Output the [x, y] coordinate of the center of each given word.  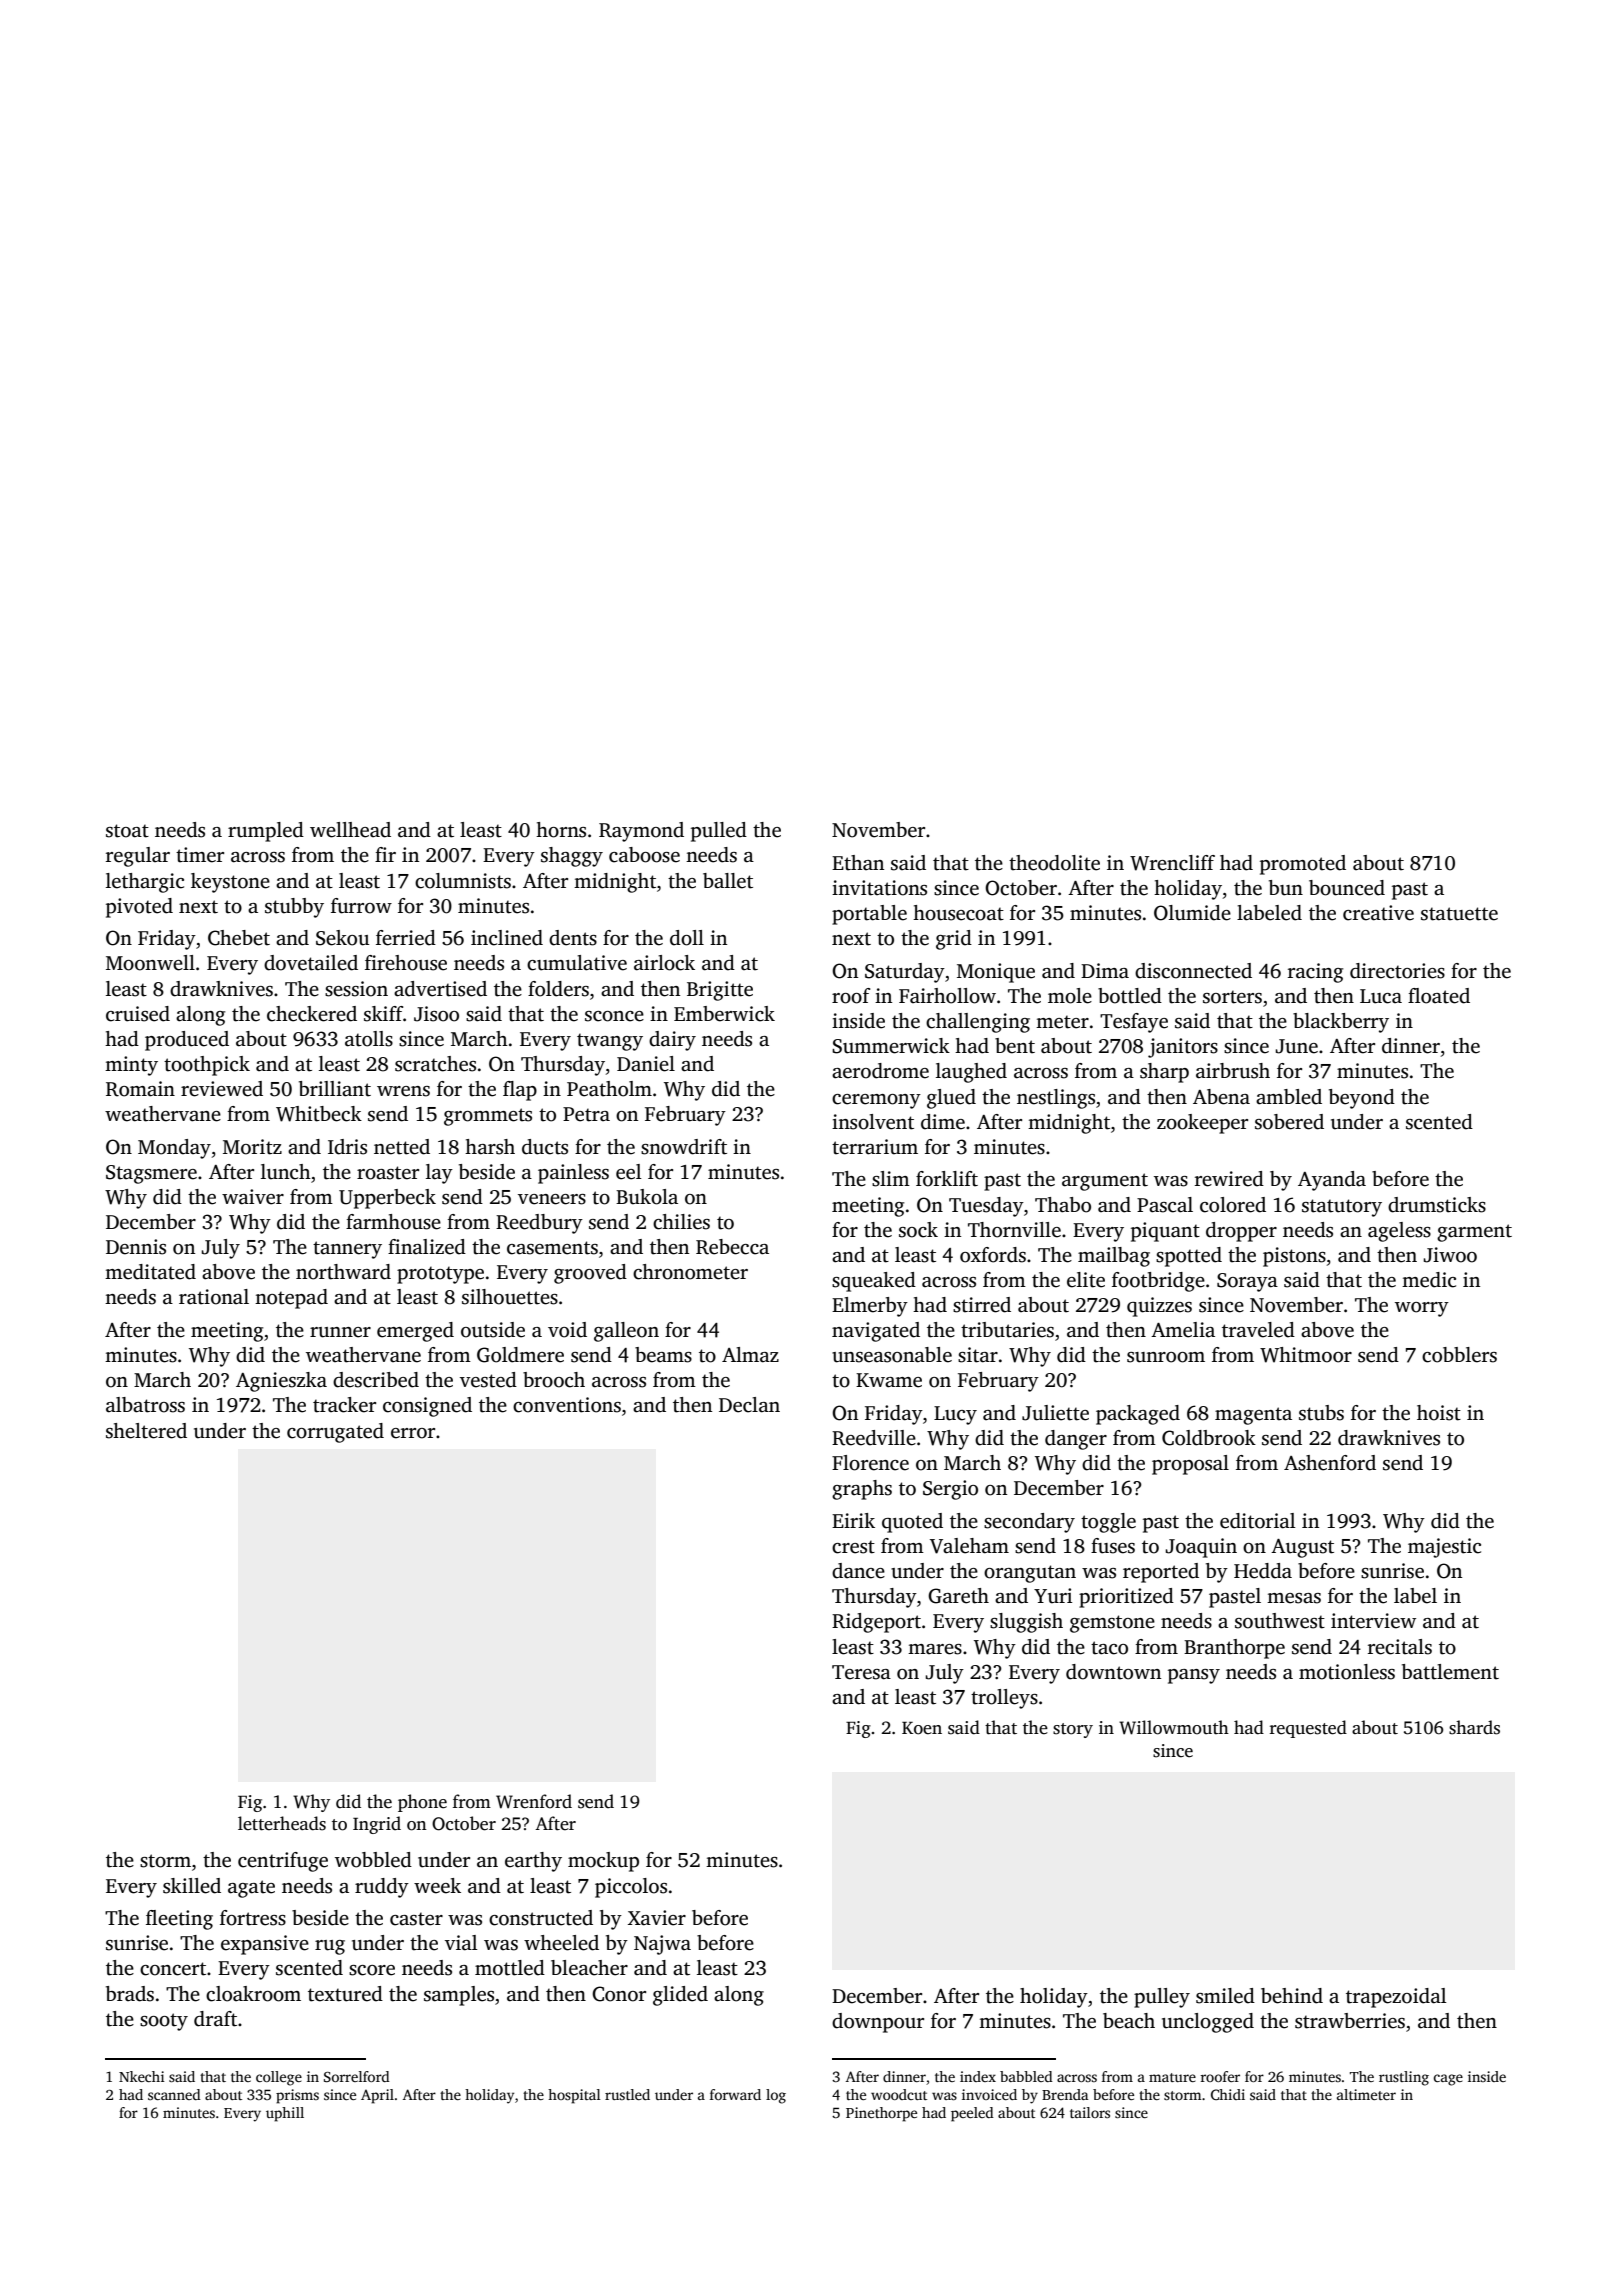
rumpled [266, 832]
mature [1172, 2077]
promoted [1303, 865]
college [279, 2078]
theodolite [1054, 863]
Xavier [657, 1918]
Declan [749, 1405]
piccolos [631, 1888]
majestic [1444, 1548]
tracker [344, 1405]
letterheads [282, 1823]
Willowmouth [1174, 1727]
